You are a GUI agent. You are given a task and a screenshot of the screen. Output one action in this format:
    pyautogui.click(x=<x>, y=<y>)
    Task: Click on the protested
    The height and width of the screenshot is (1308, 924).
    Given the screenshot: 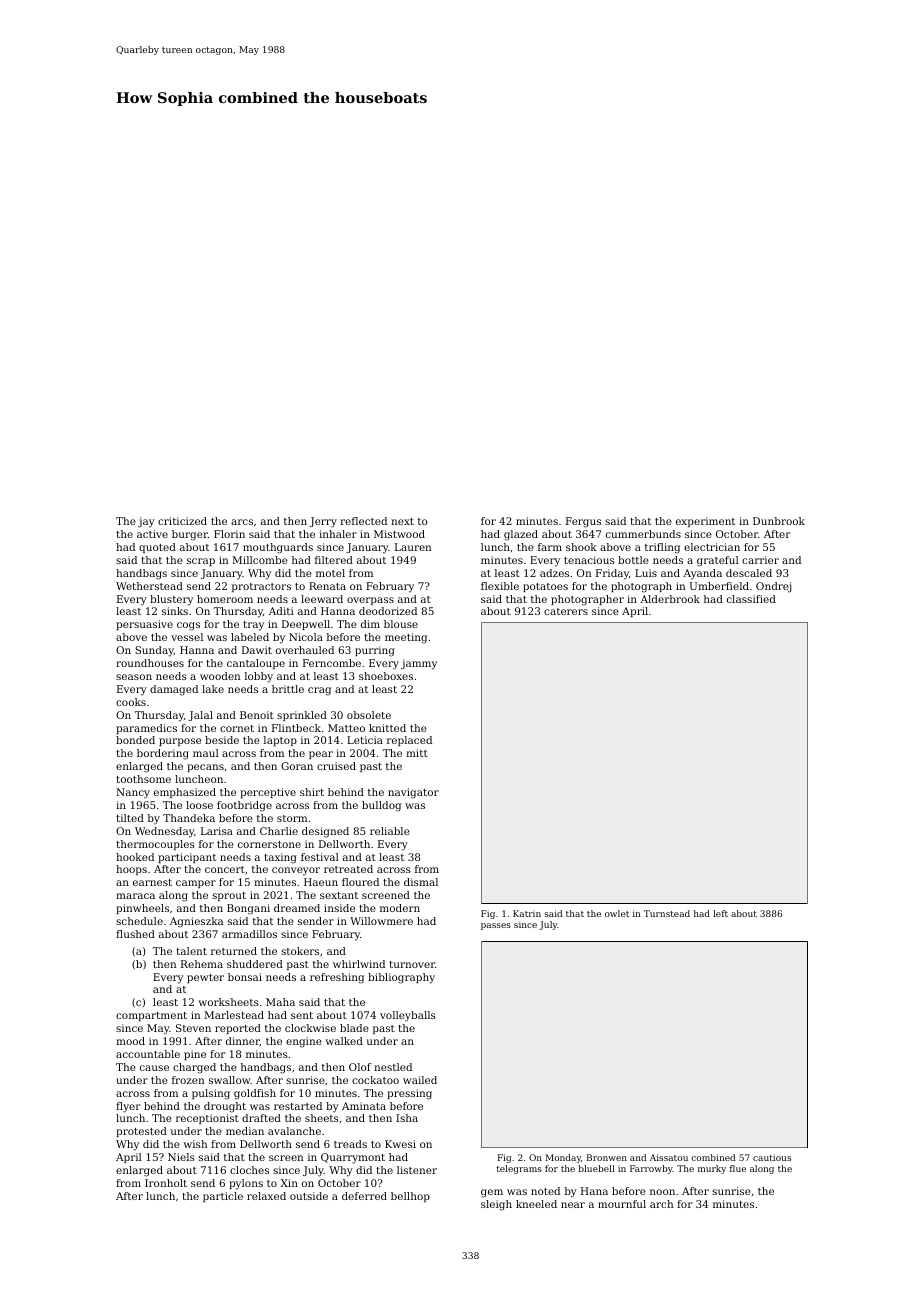 What is the action you would take?
    pyautogui.click(x=141, y=1132)
